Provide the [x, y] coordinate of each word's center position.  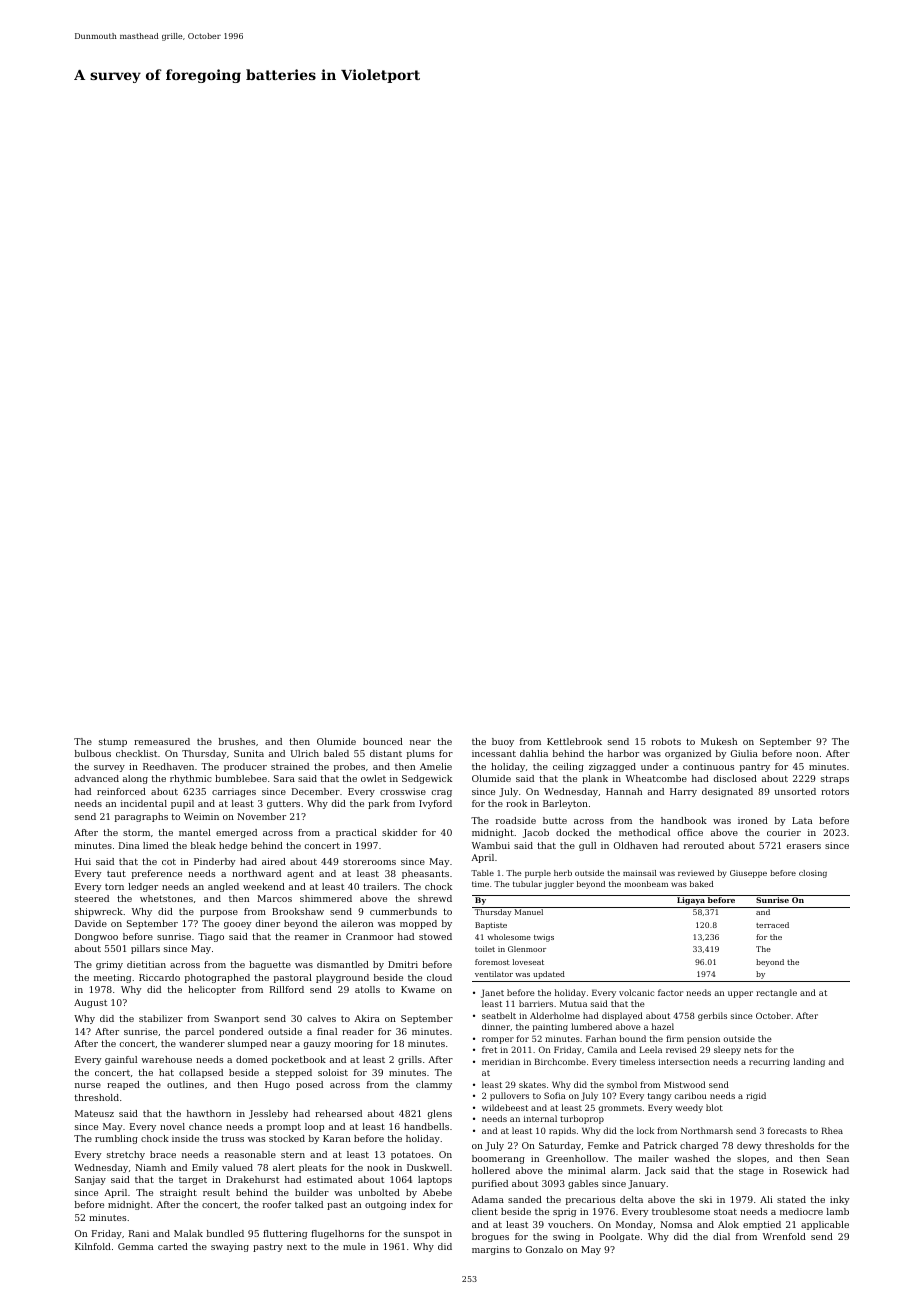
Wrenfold [784, 1236]
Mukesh [719, 741]
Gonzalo [544, 1249]
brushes [237, 741]
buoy [503, 742]
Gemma [136, 1246]
